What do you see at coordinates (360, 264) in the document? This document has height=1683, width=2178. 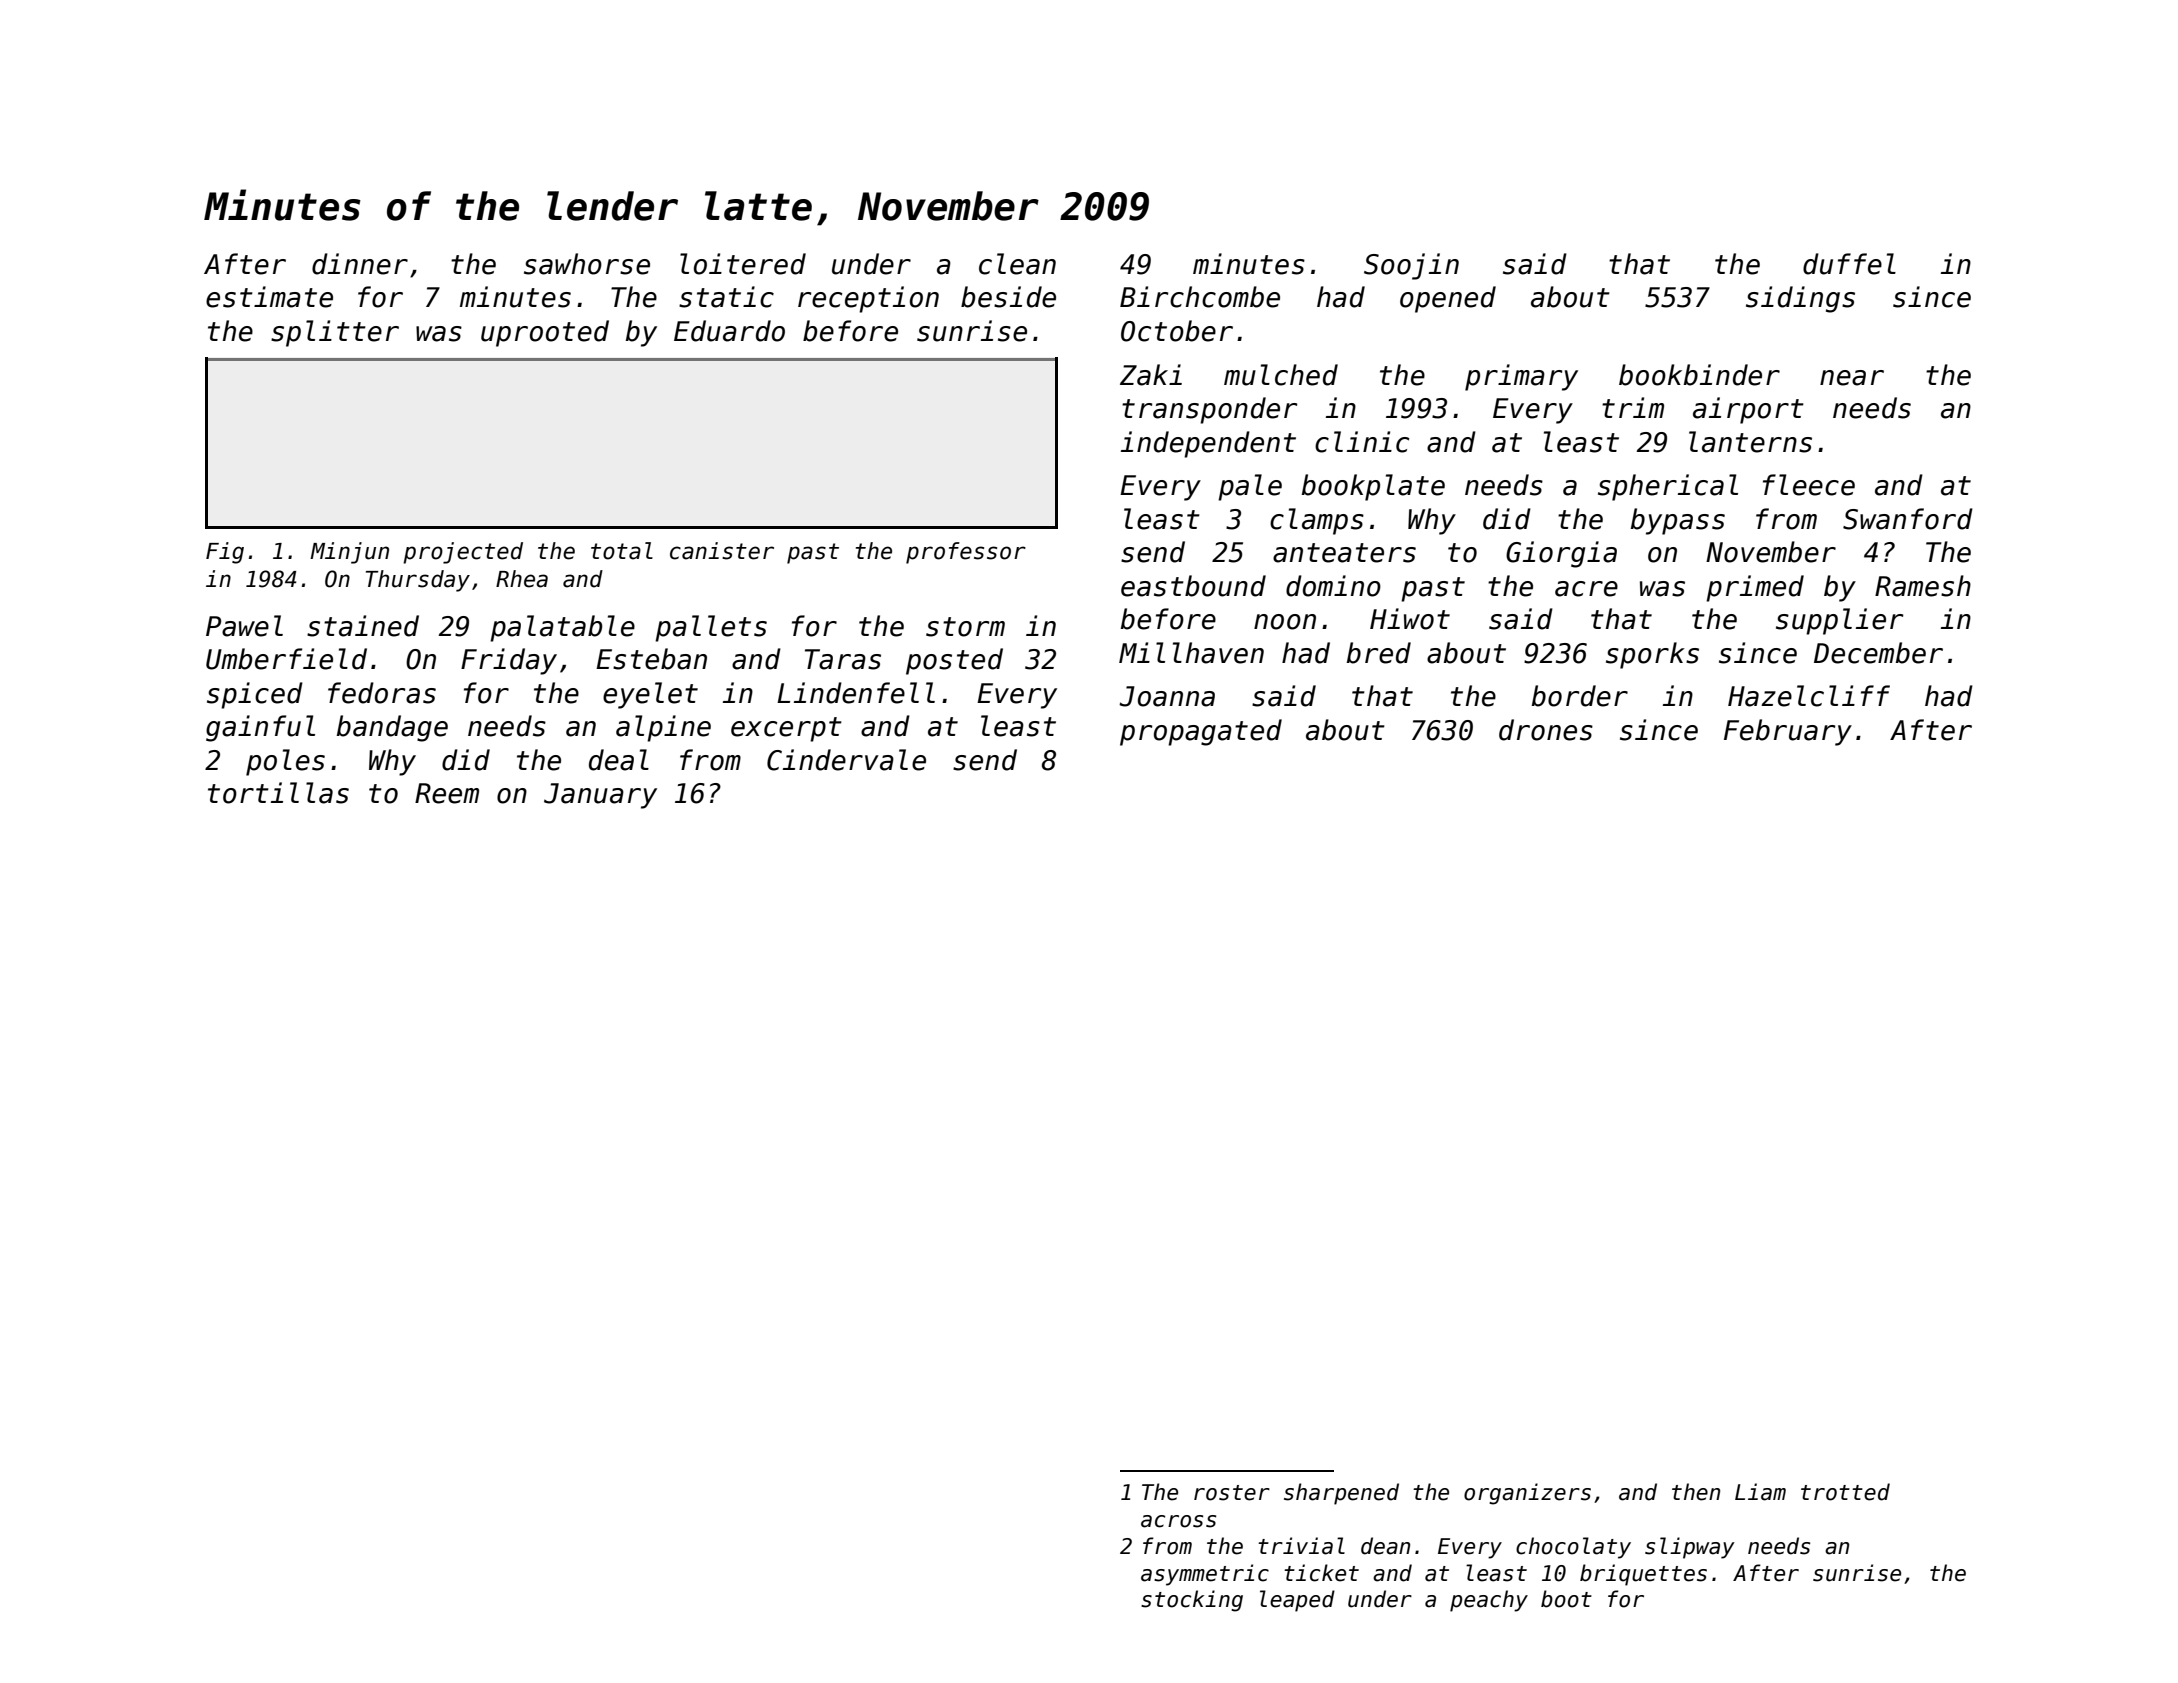 I see `dinner` at bounding box center [360, 264].
